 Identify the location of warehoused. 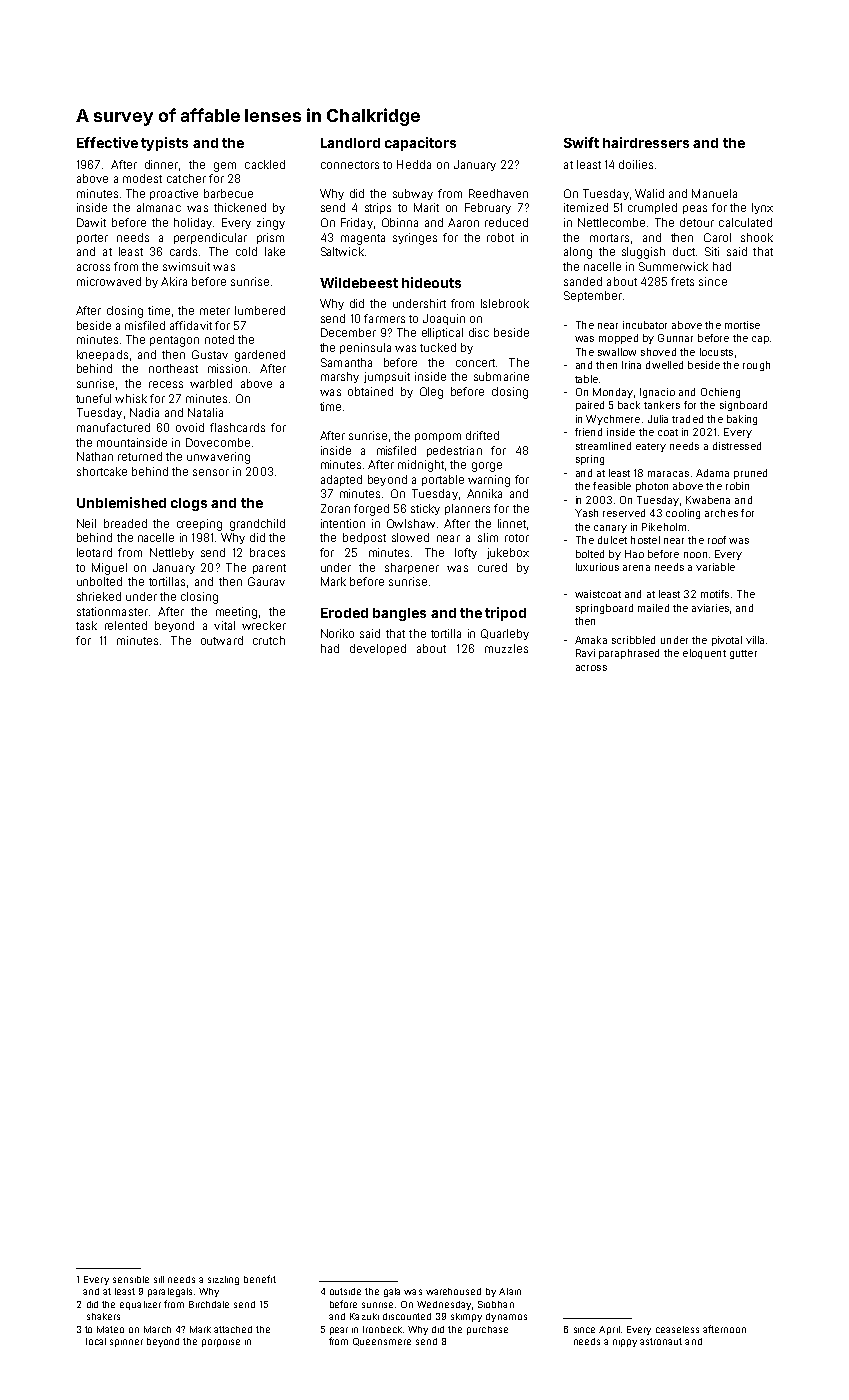
(453, 1291).
